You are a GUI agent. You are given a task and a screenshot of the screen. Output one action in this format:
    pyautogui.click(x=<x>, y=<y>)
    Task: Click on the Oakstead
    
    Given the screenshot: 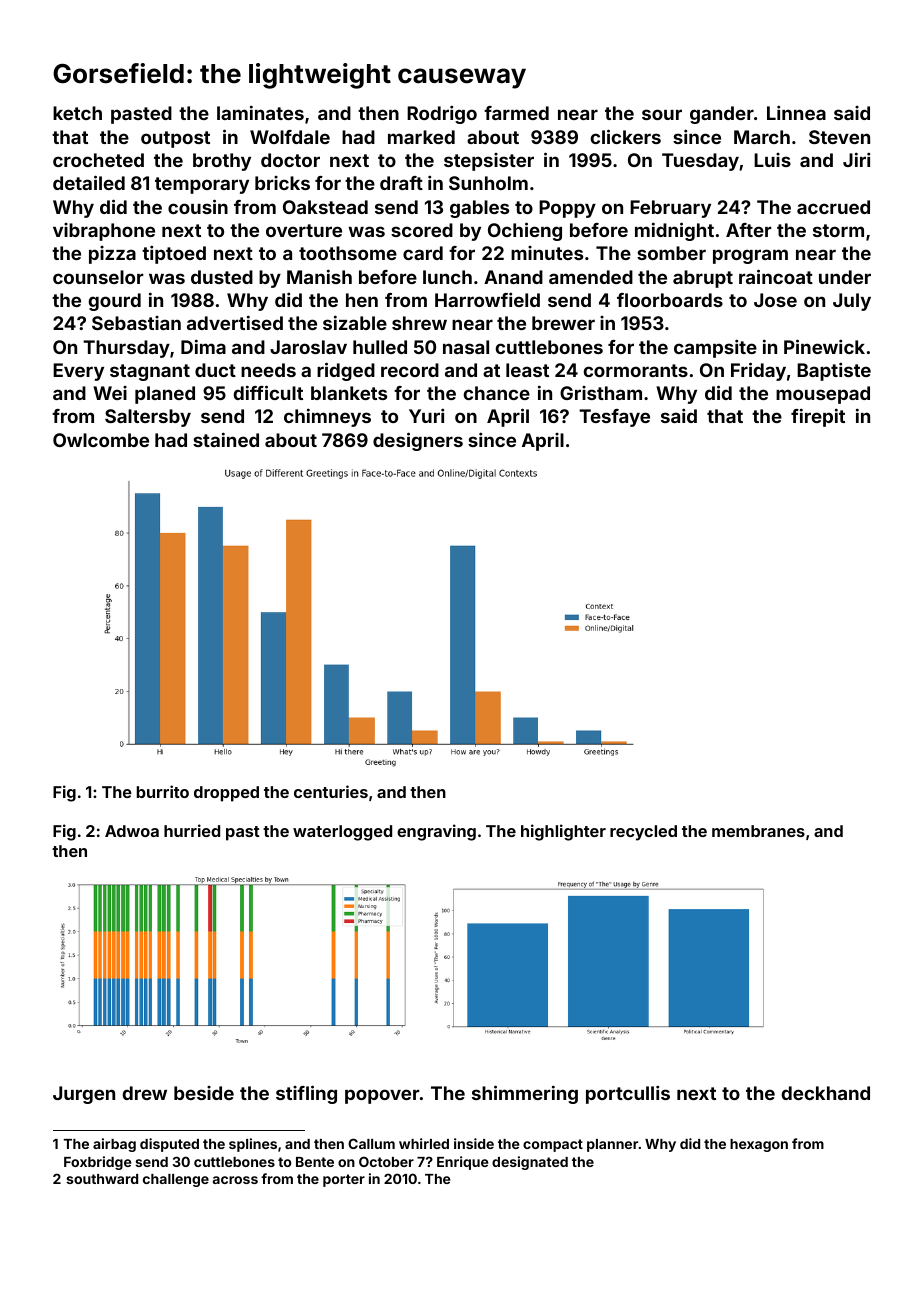 What is the action you would take?
    pyautogui.click(x=325, y=207)
